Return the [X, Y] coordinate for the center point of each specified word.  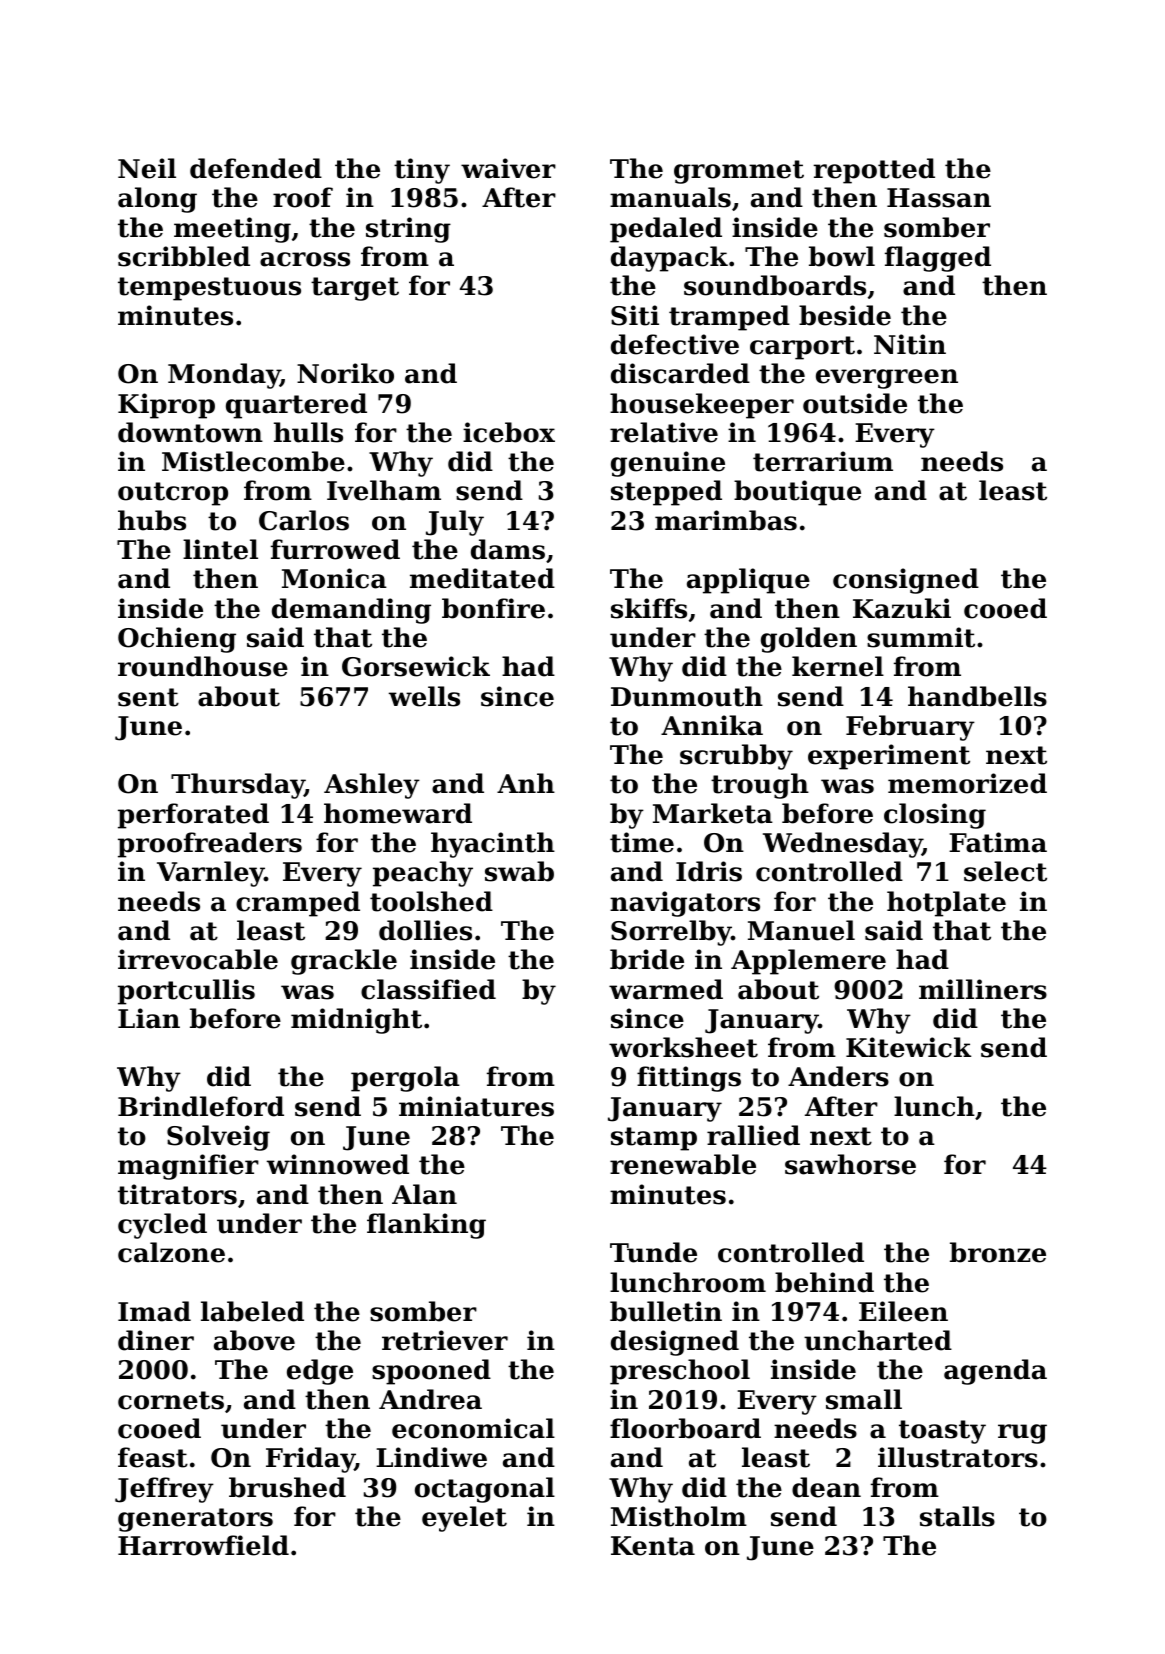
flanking [426, 1226]
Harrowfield [203, 1545]
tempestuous [209, 289]
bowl [842, 256]
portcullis [186, 992]
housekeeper [702, 406]
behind [824, 1282]
